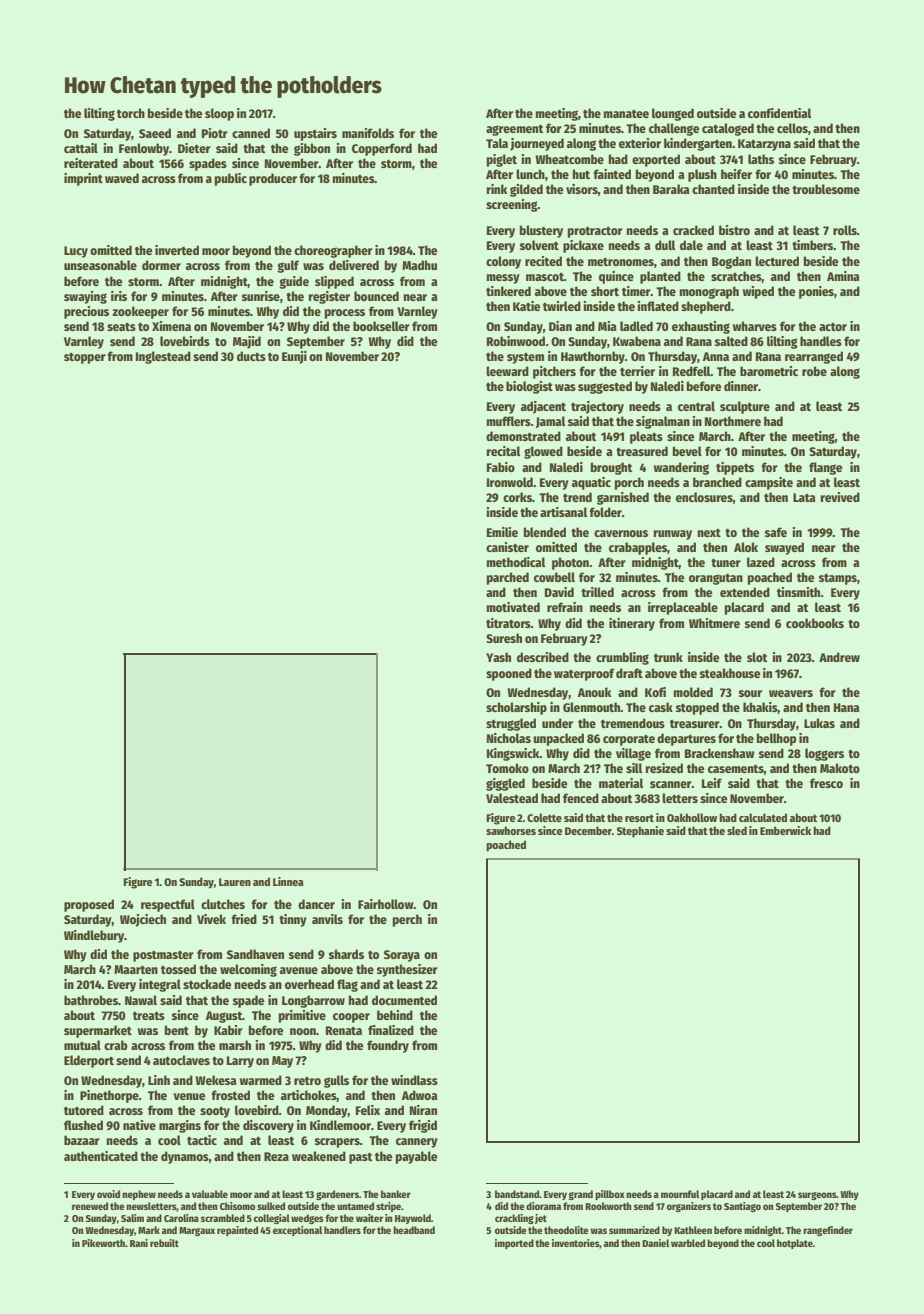  Describe the element at coordinates (109, 1096) in the page. I see `Pinethorpe` at that location.
